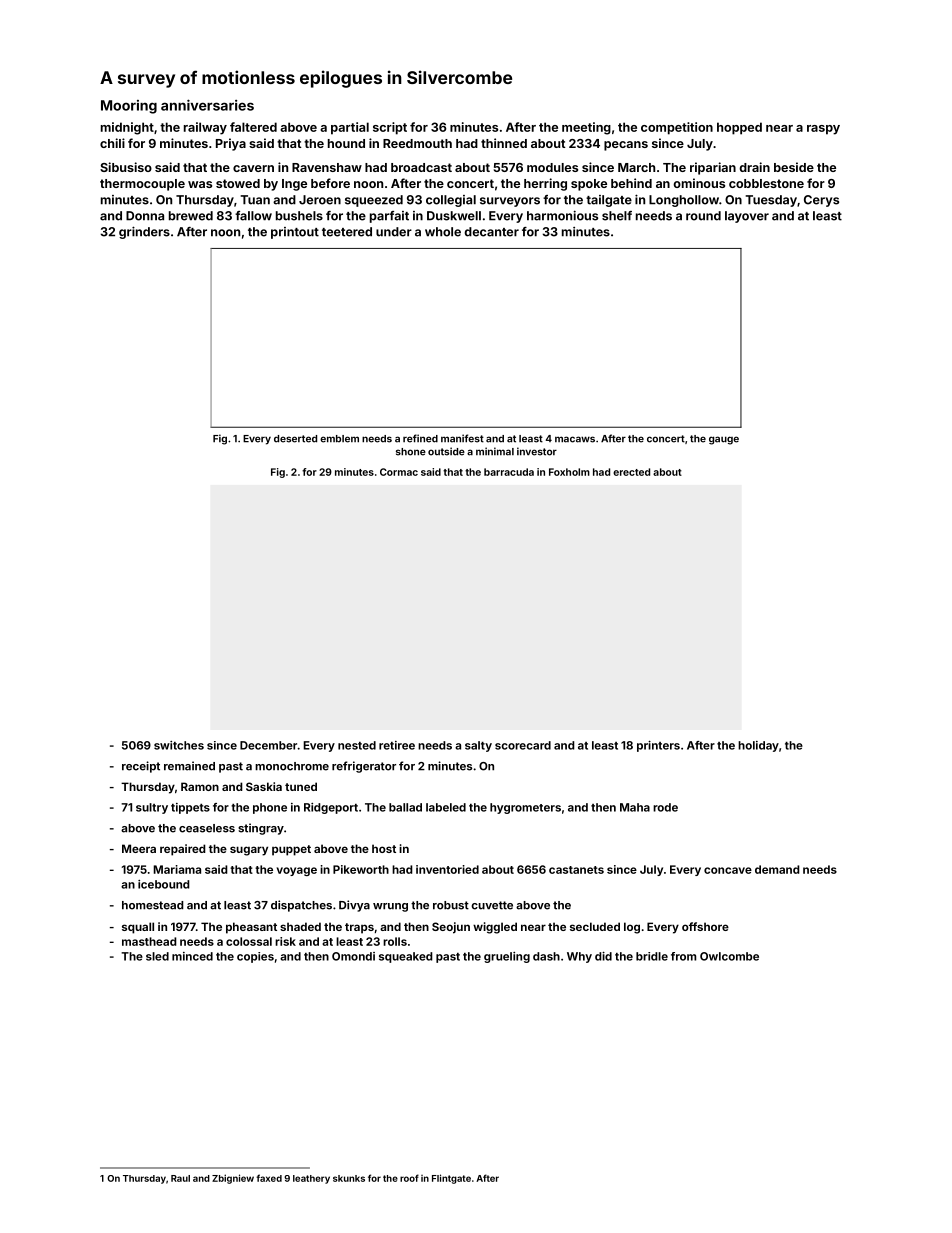 This screenshot has height=1233, width=952. I want to click on labeled, so click(446, 807).
